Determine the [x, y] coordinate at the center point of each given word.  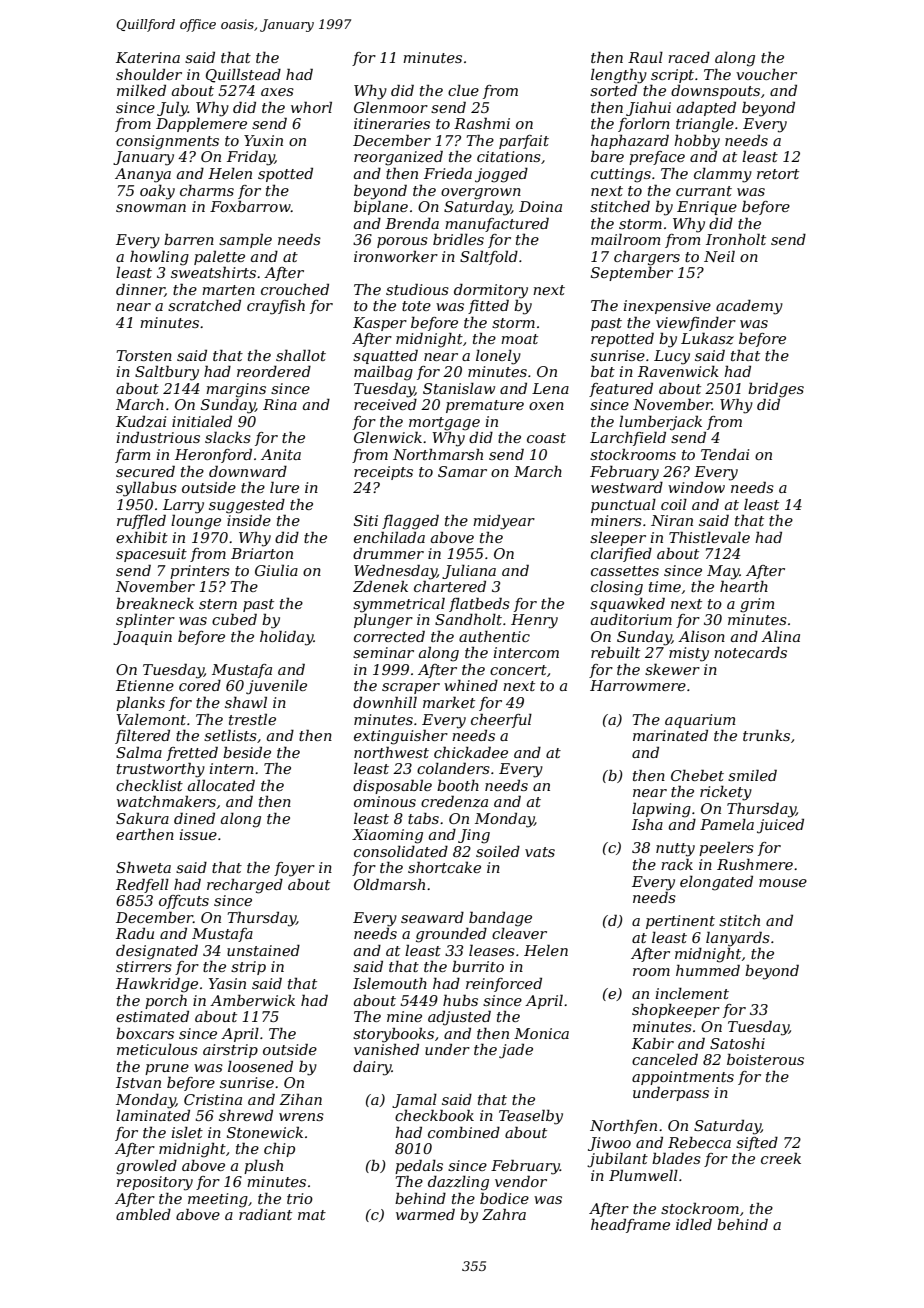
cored [200, 685]
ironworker [396, 256]
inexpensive [667, 307]
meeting [218, 1200]
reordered [274, 371]
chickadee [471, 752]
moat [519, 339]
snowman [151, 208]
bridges [776, 390]
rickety [726, 793]
